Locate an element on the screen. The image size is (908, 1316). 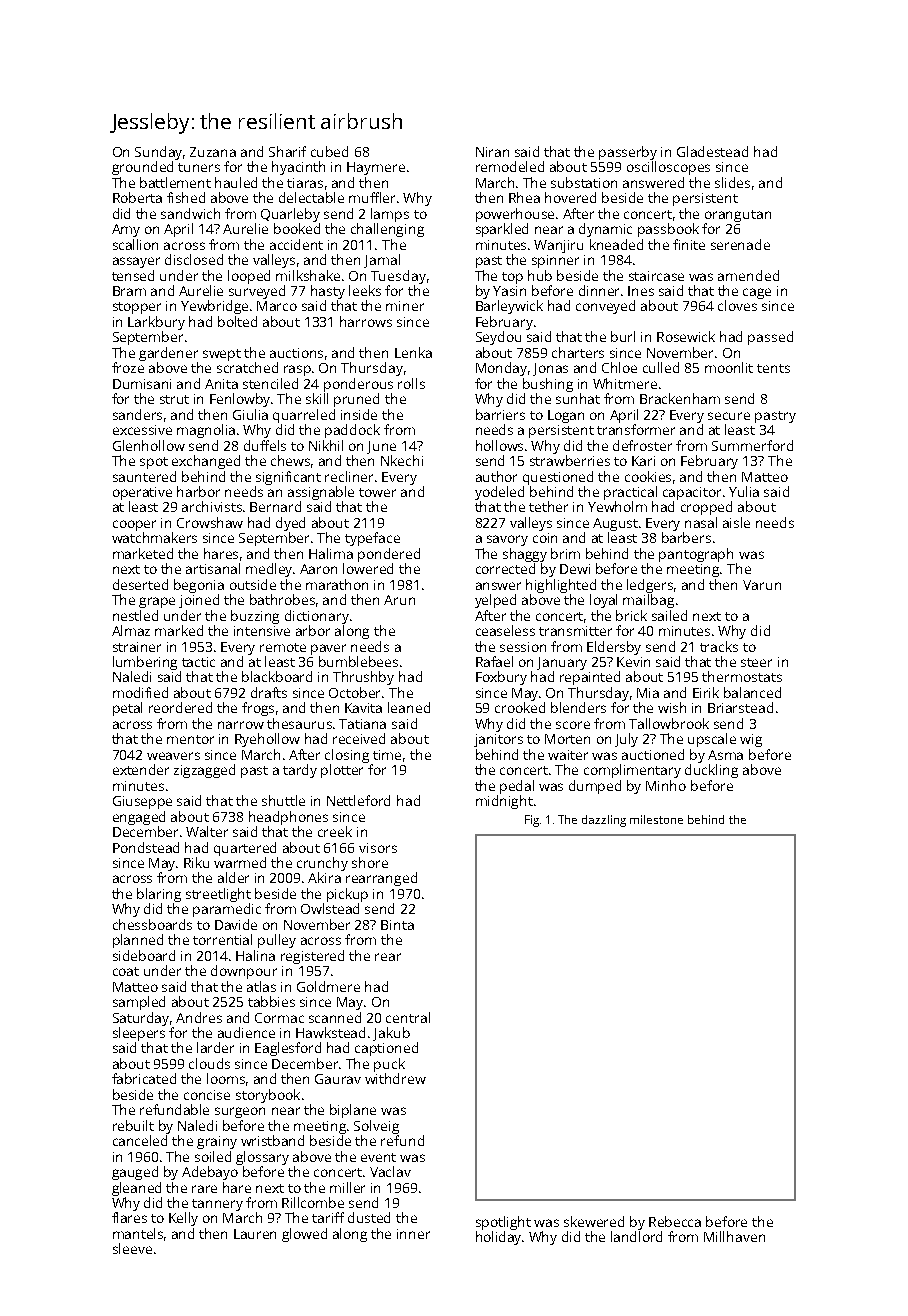
Gladestead is located at coordinates (712, 151).
